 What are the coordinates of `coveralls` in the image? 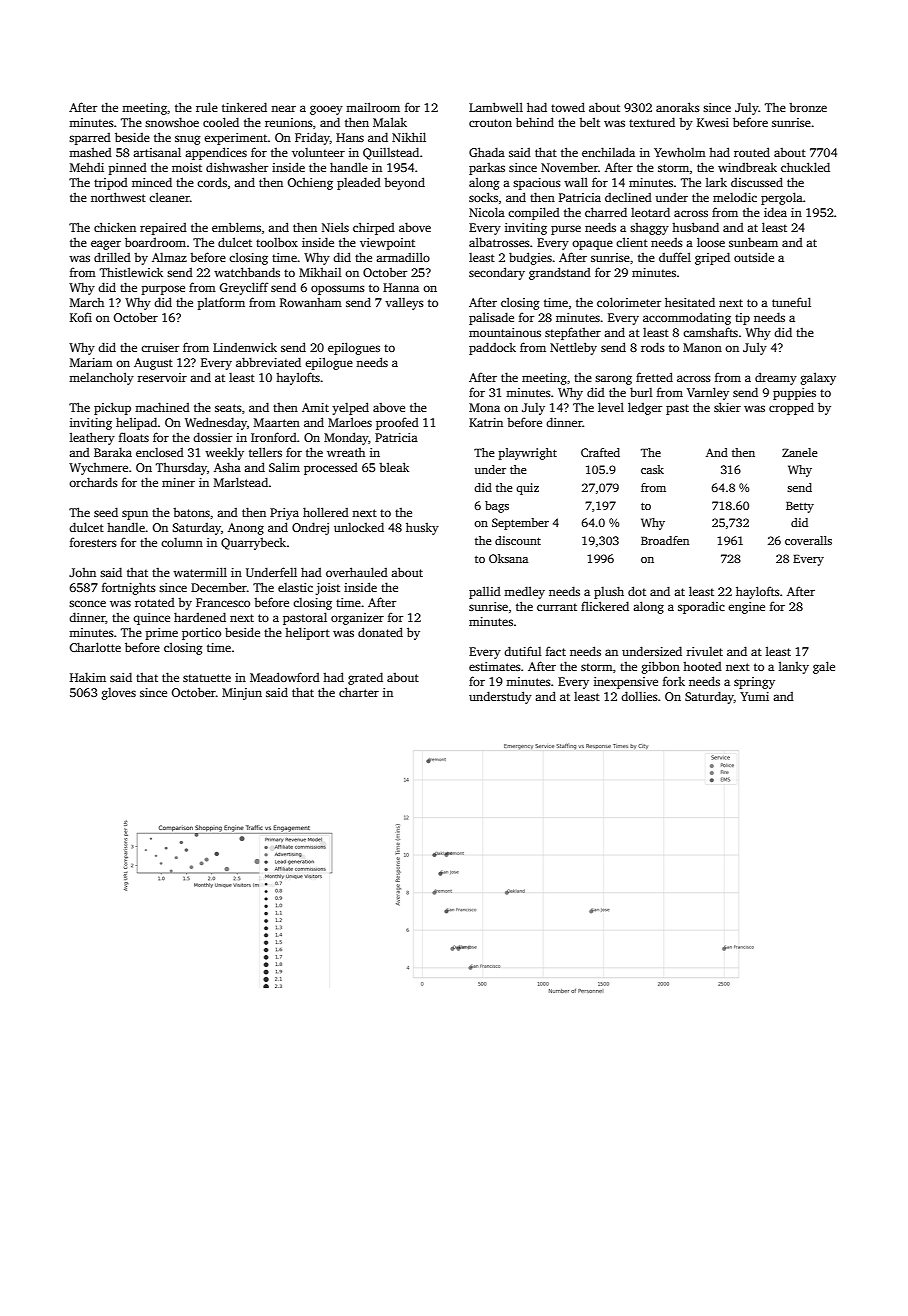 It's located at (808, 540).
